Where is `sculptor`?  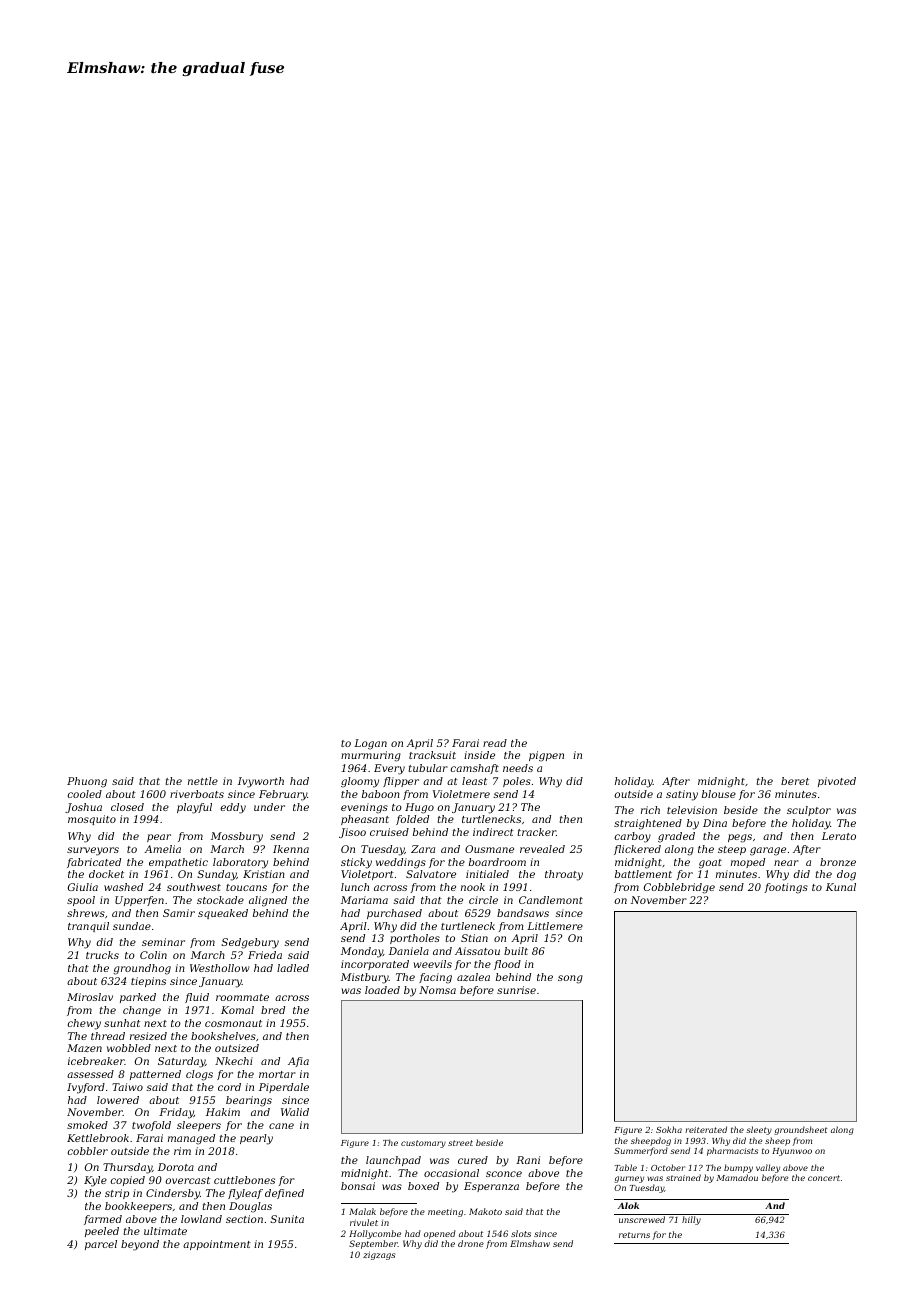
sculptor is located at coordinates (809, 811).
